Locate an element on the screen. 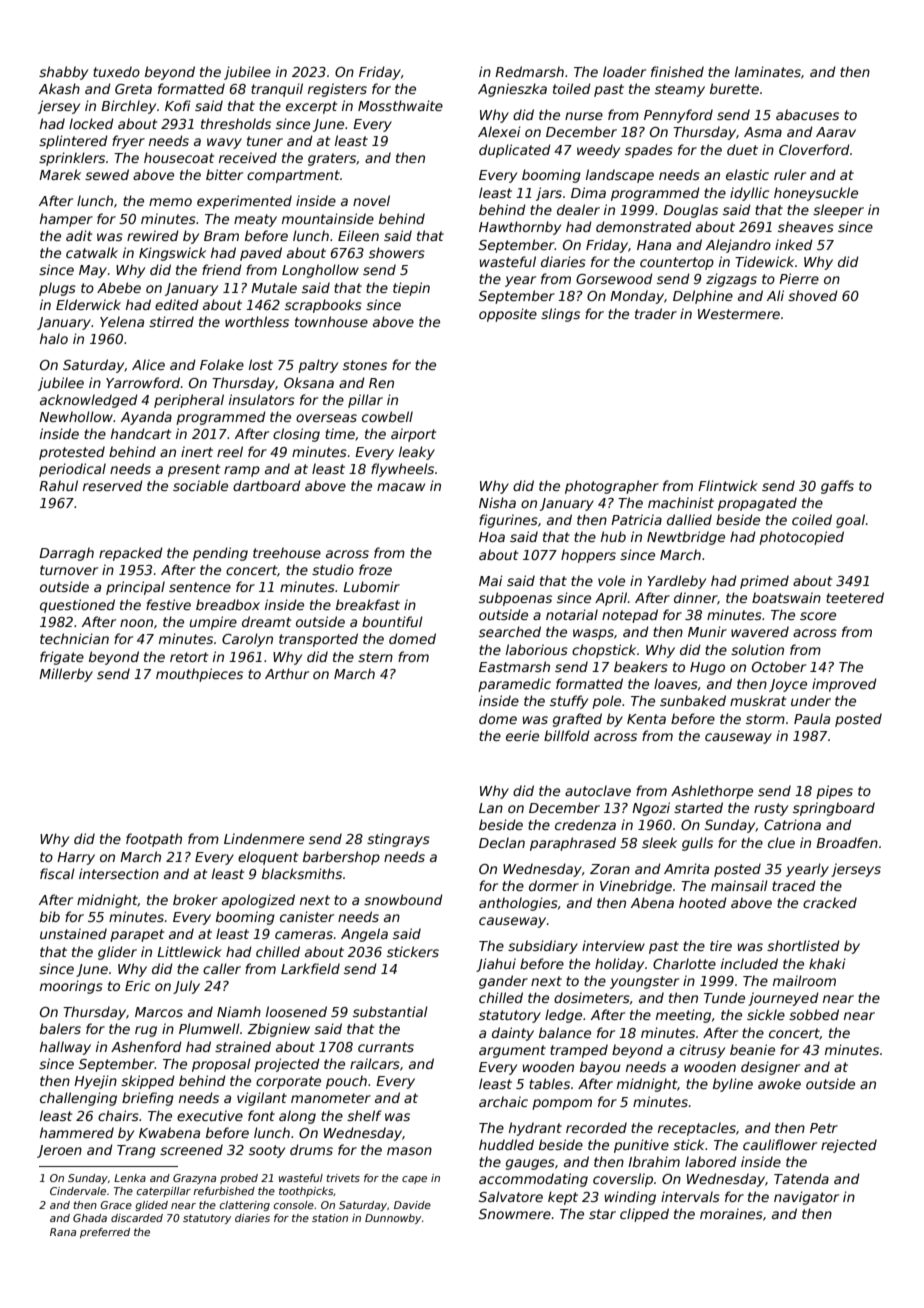  umpire is located at coordinates (213, 623).
